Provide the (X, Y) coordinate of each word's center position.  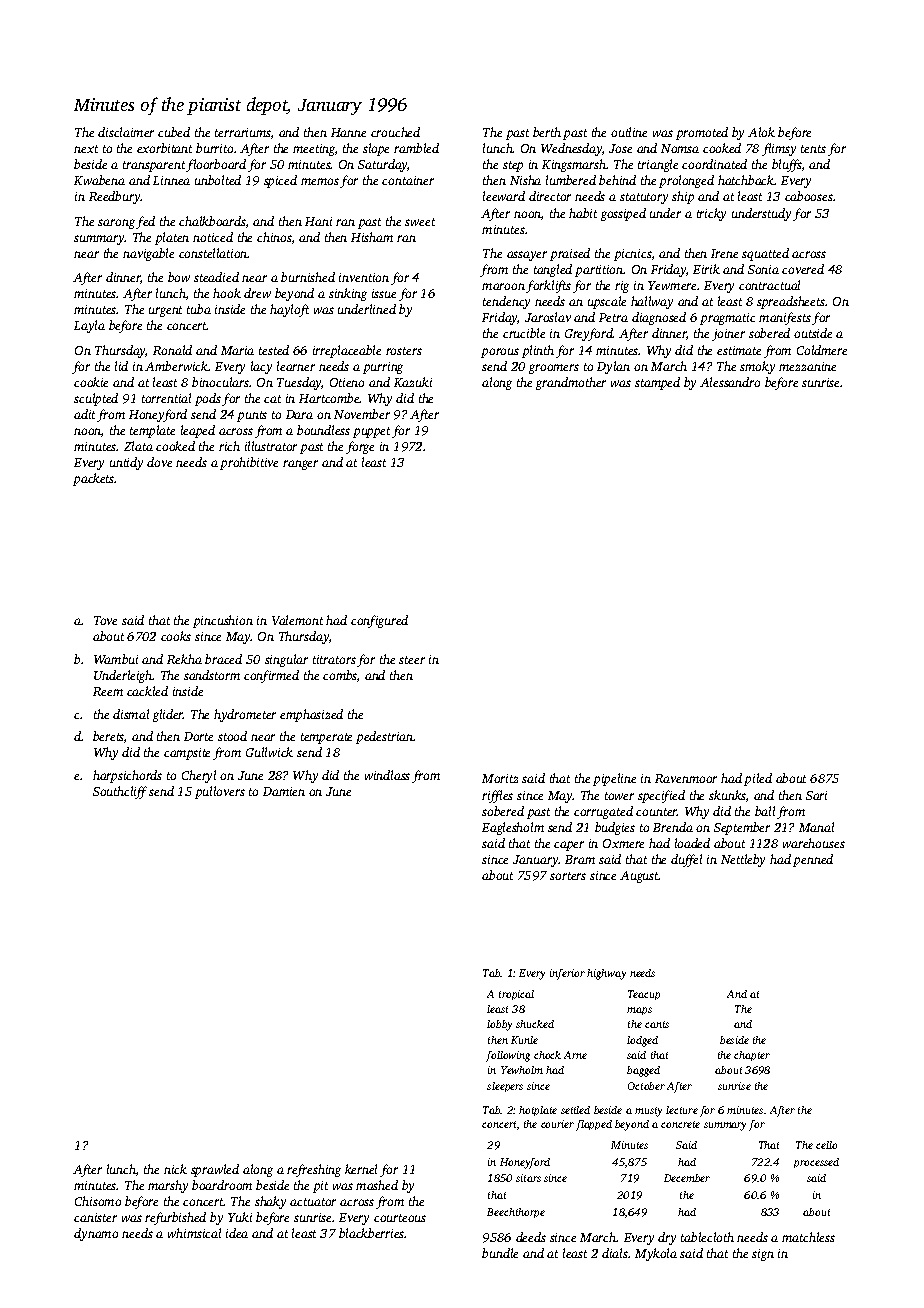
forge (360, 447)
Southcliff (120, 792)
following (508, 1056)
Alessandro (730, 382)
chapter (752, 1056)
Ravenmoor (686, 778)
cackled (147, 691)
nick (175, 1169)
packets (94, 479)
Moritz (500, 778)
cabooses (809, 196)
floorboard (216, 165)
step (513, 166)
